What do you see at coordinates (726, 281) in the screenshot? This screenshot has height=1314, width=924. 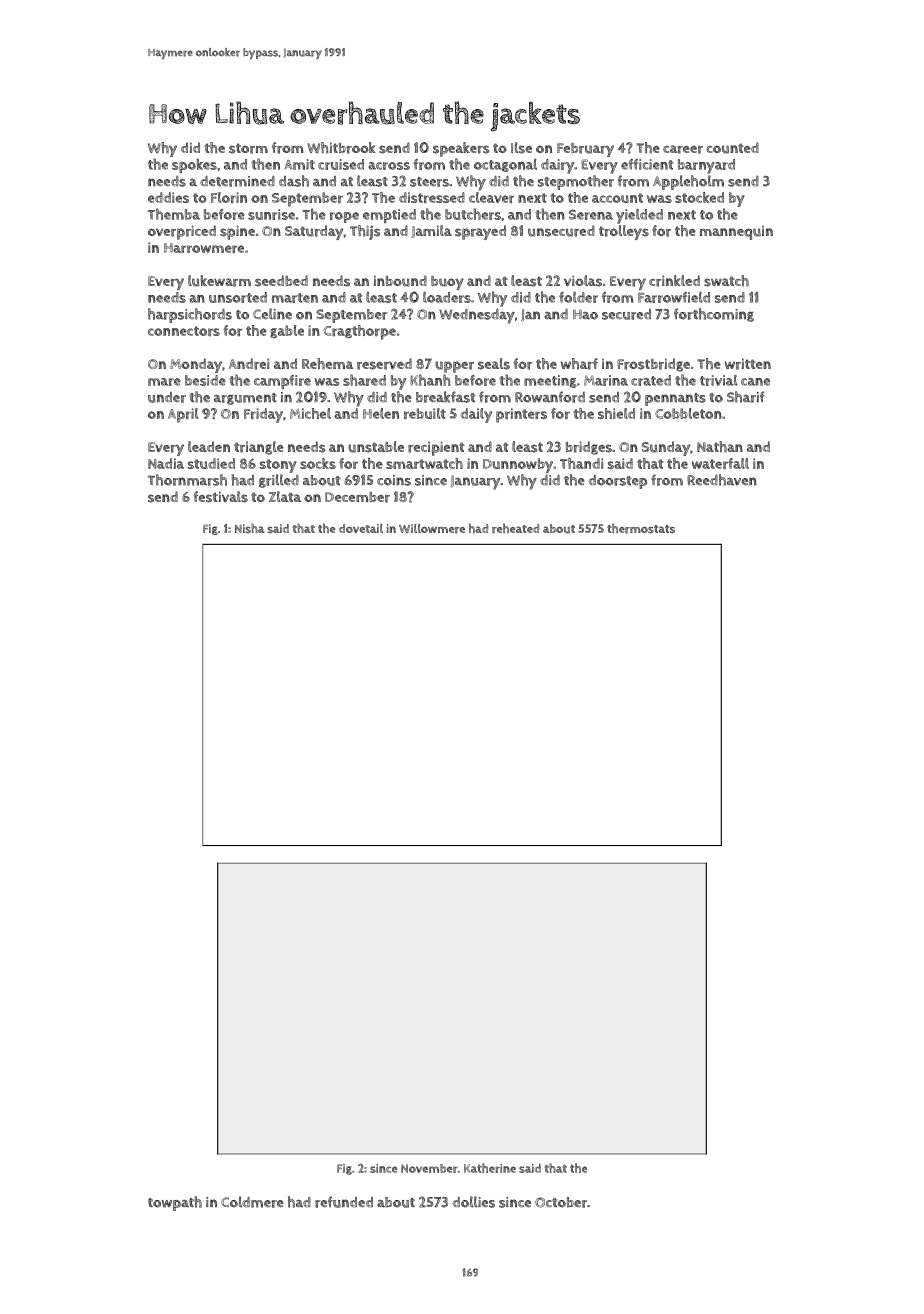 I see `swatch` at bounding box center [726, 281].
